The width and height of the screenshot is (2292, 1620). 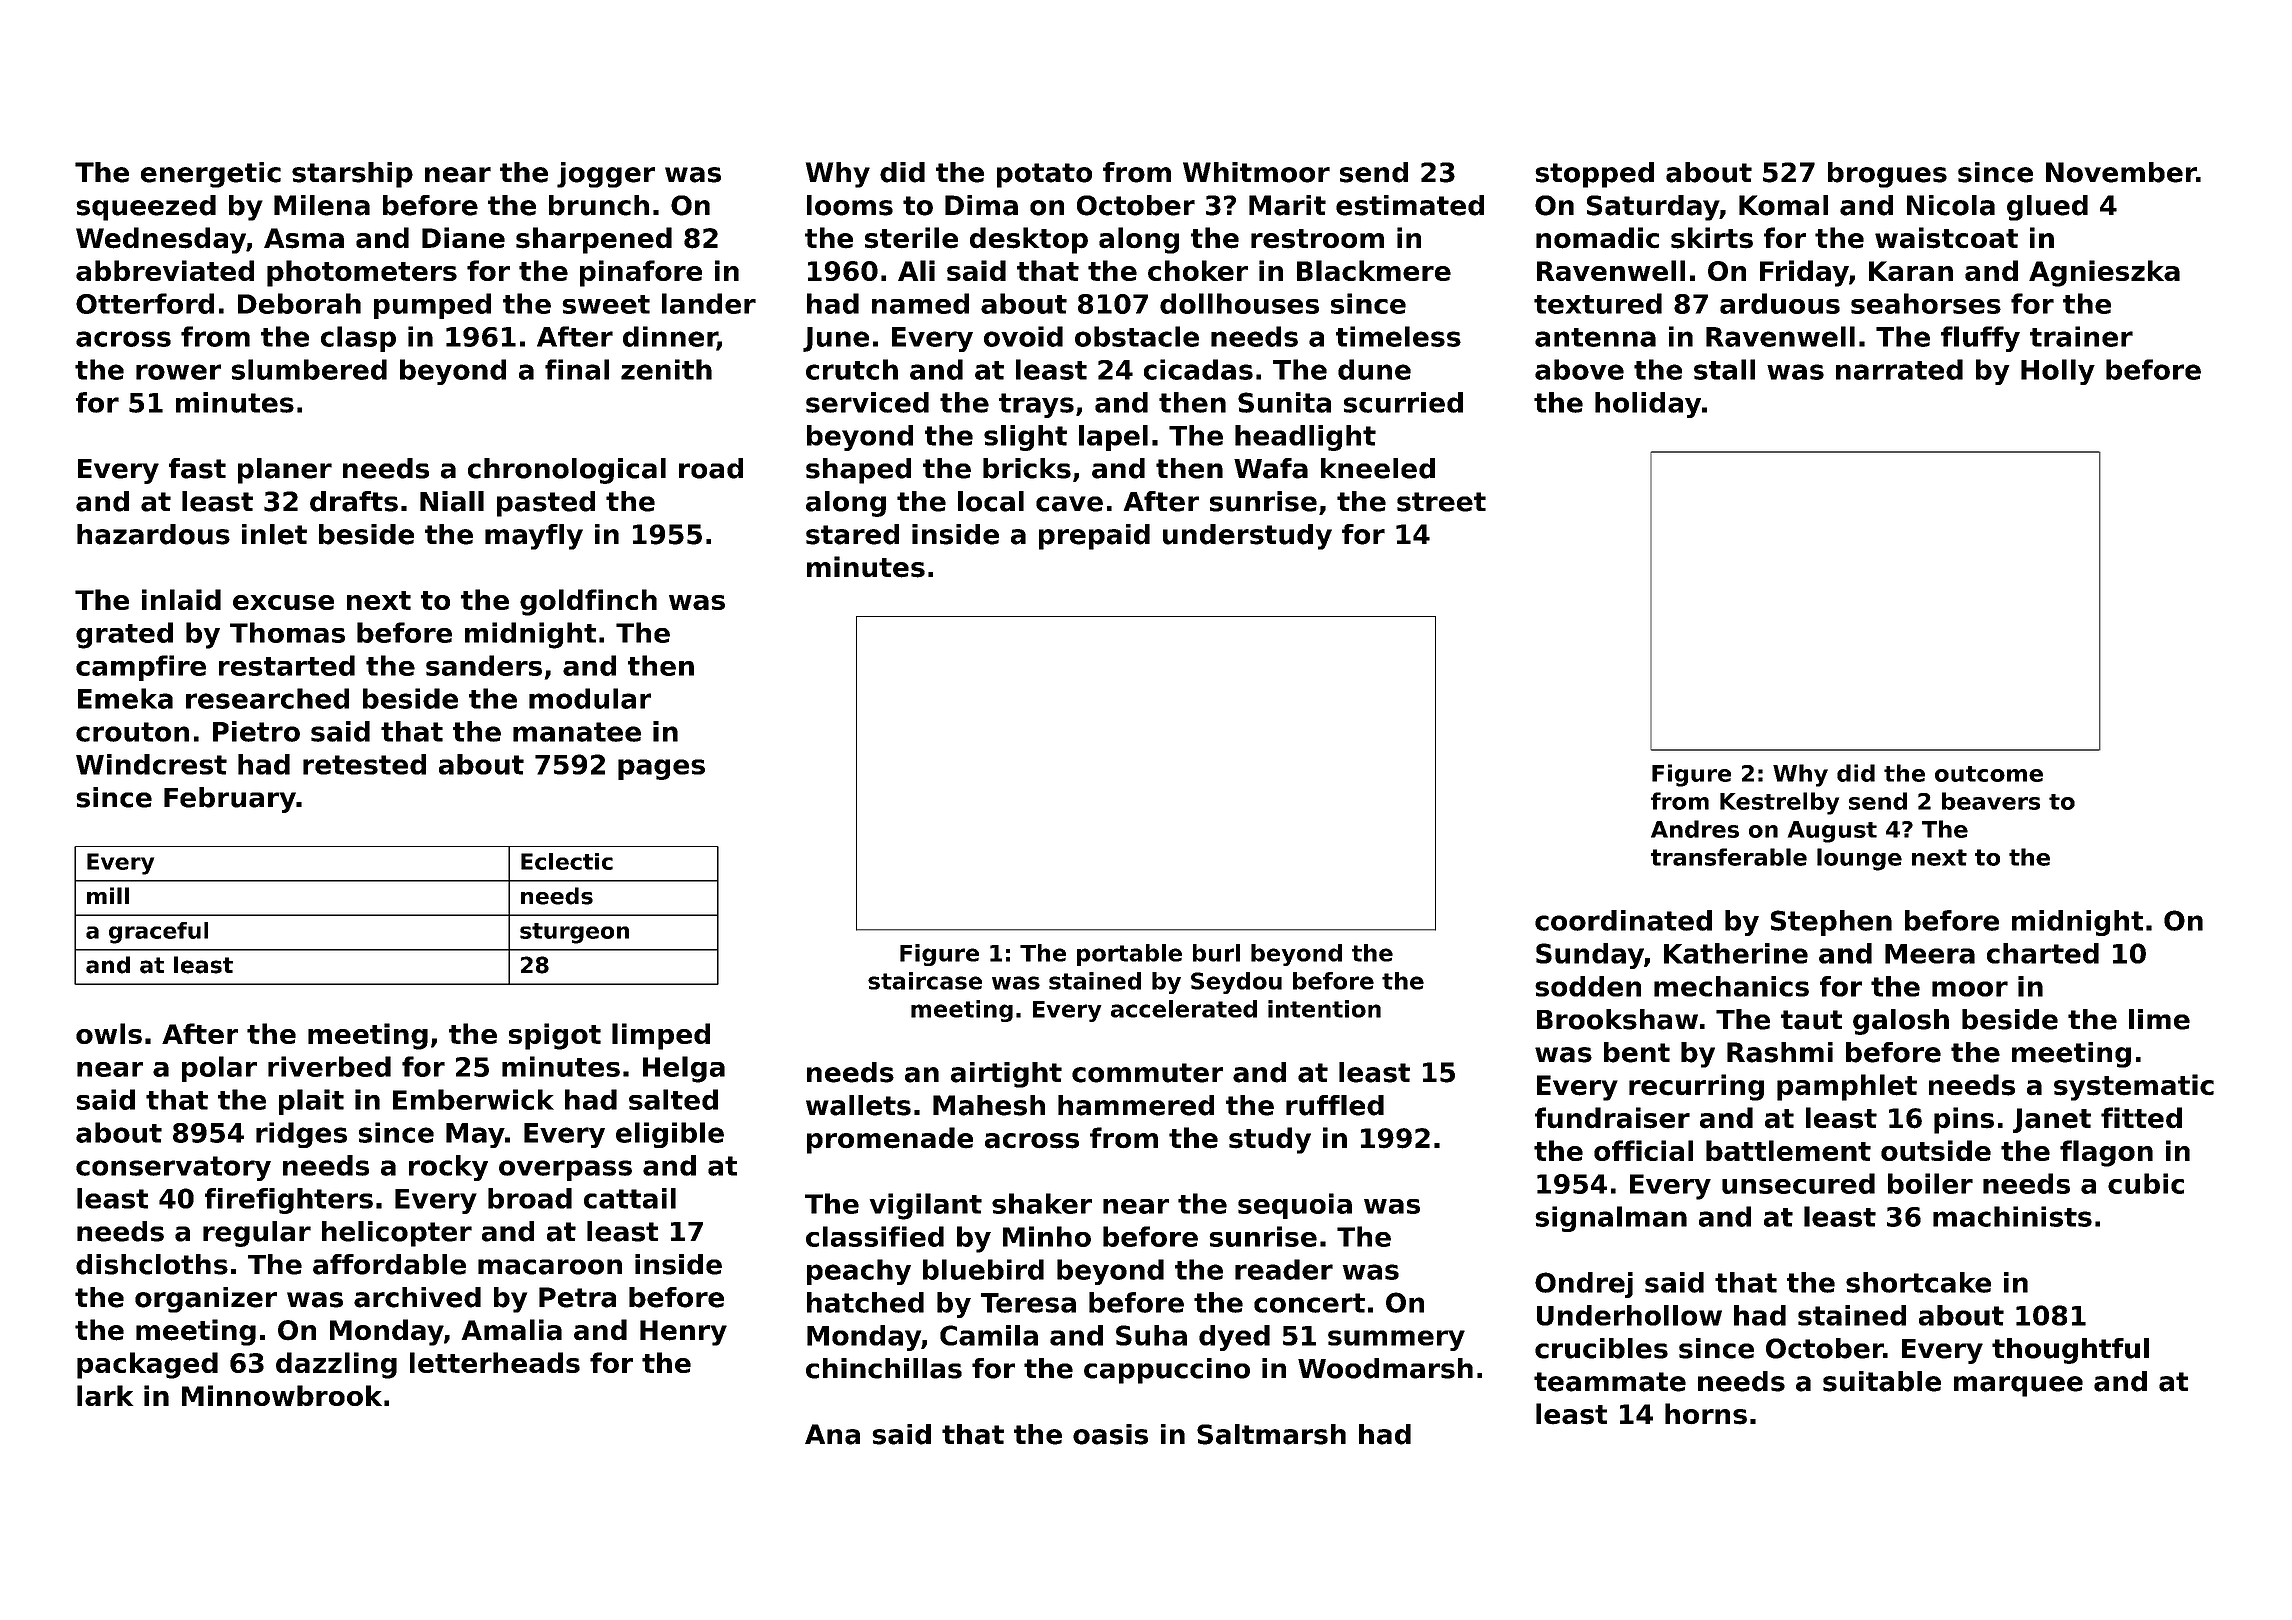 What do you see at coordinates (211, 175) in the screenshot?
I see `energetic` at bounding box center [211, 175].
